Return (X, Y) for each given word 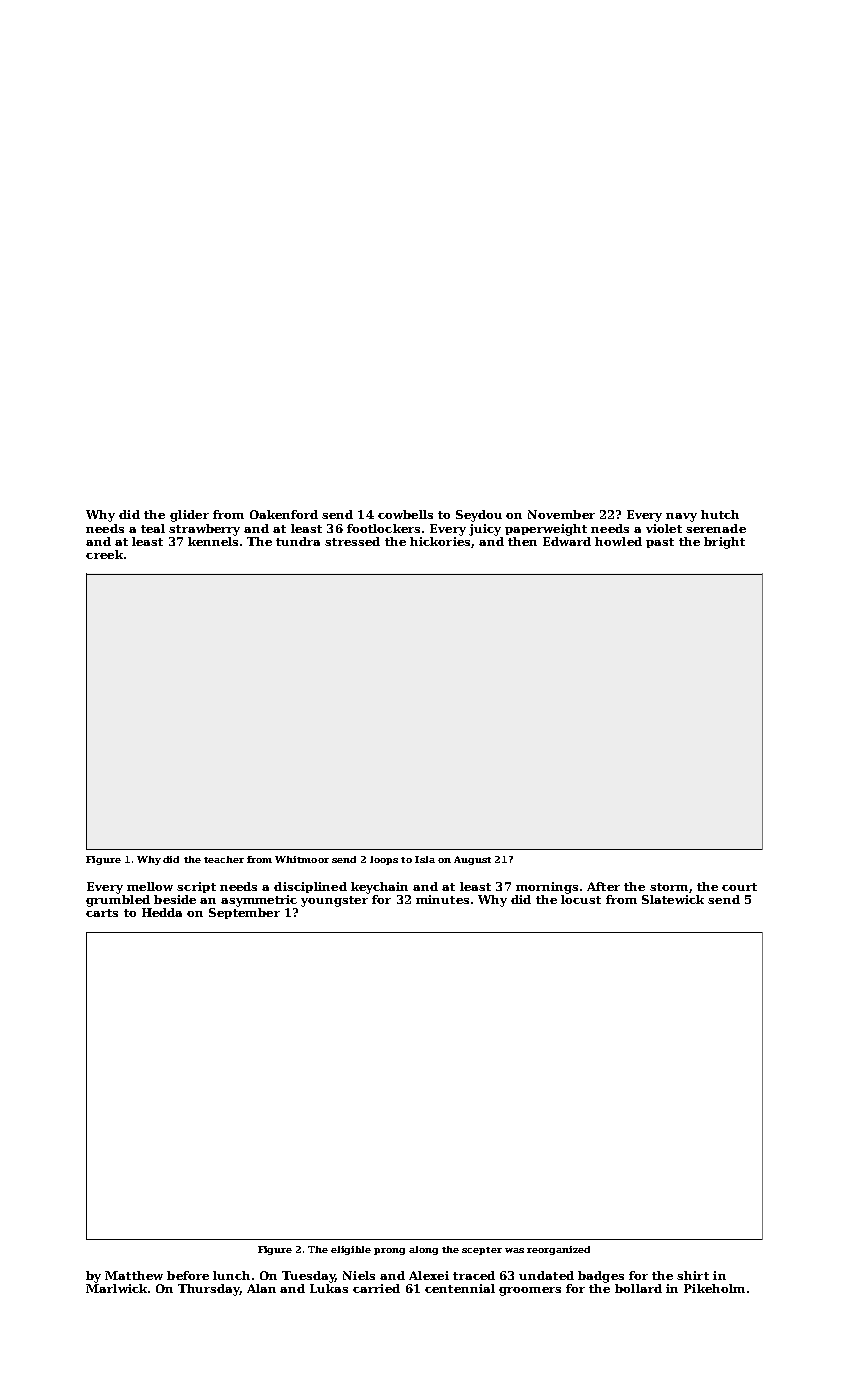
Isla (425, 859)
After (603, 886)
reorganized (558, 1250)
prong (389, 1251)
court (739, 887)
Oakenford (284, 514)
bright (724, 543)
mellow (150, 886)
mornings (547, 888)
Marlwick (116, 1288)
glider (189, 516)
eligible (351, 1250)
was (514, 1250)
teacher (224, 859)
